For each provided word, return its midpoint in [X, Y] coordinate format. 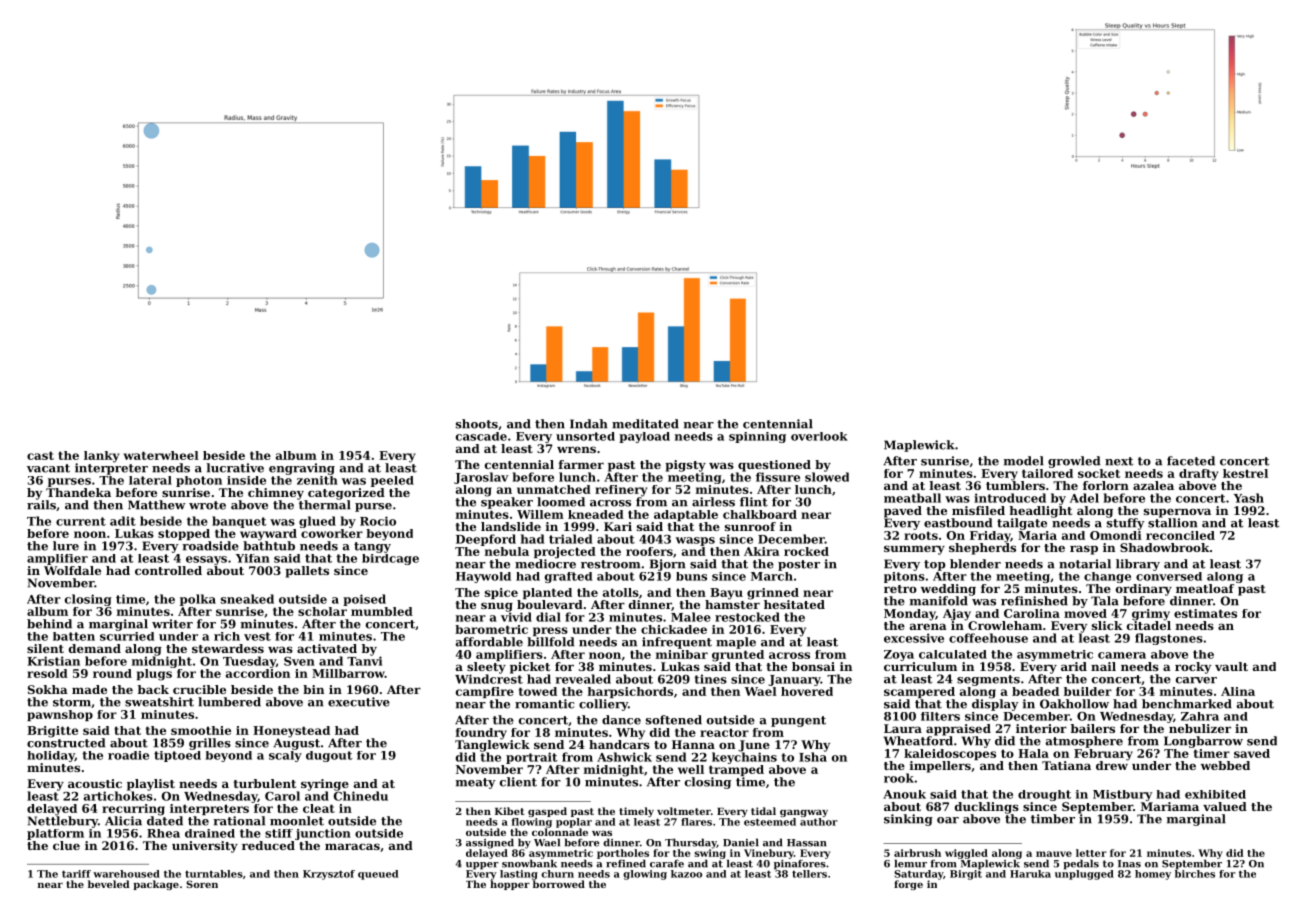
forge [908, 885]
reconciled [1180, 535]
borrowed [559, 884]
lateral [150, 480]
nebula [507, 551]
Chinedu [361, 796]
